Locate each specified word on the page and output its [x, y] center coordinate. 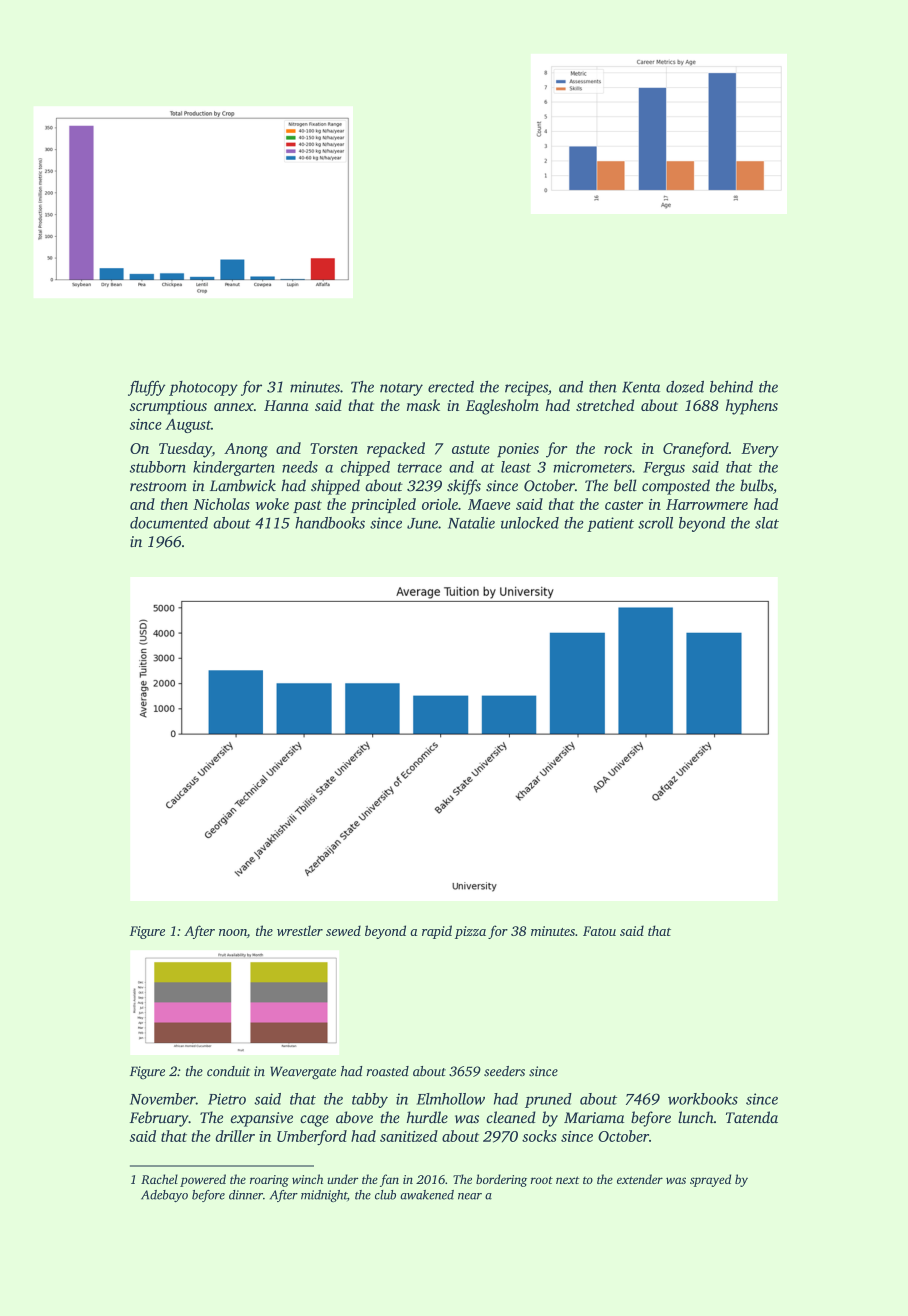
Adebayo [164, 1196]
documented [169, 523]
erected [451, 387]
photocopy [203, 388]
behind [731, 387]
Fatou [599, 931]
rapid [437, 932]
